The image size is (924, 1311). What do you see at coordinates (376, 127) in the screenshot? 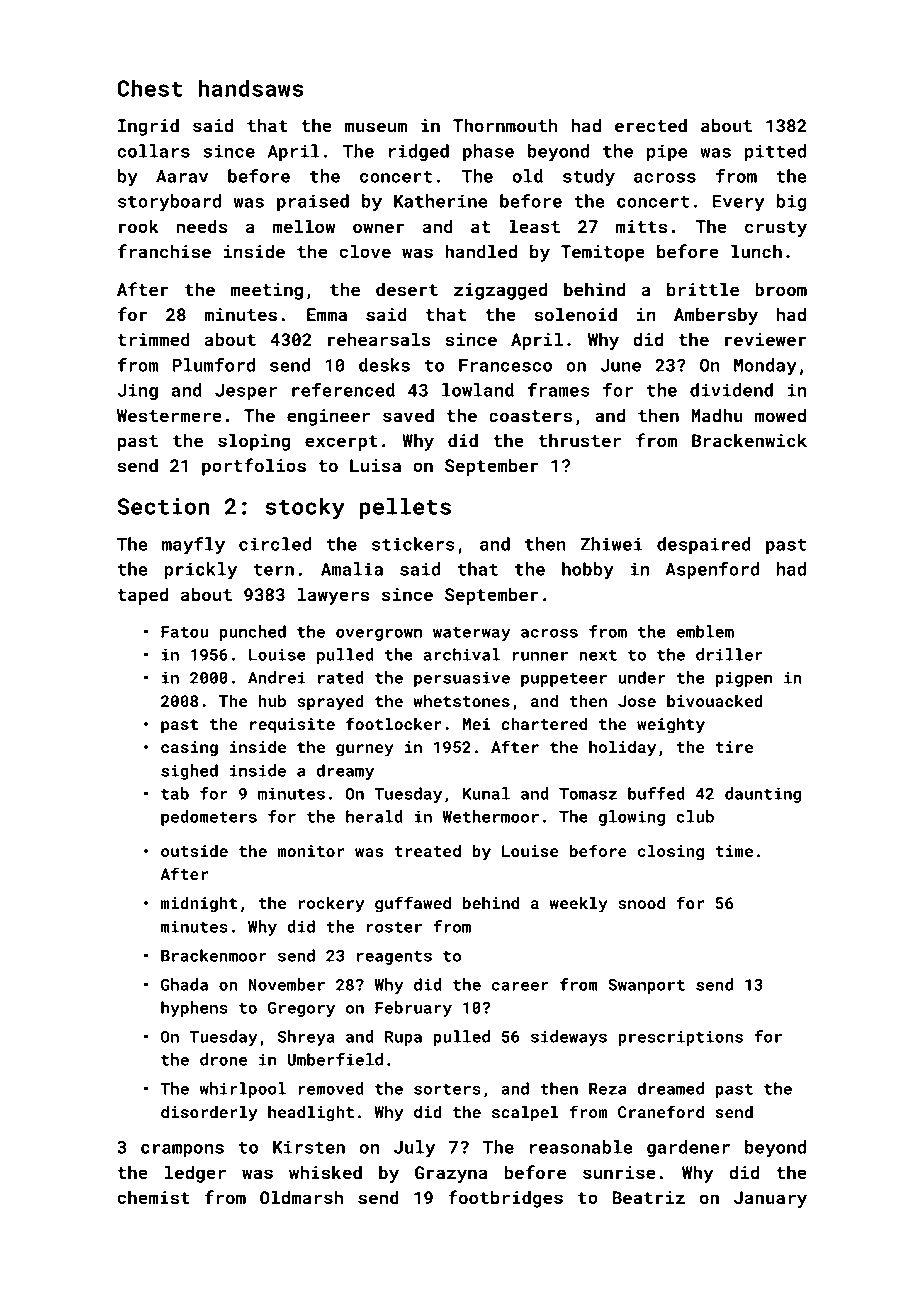
I see `museum` at bounding box center [376, 127].
